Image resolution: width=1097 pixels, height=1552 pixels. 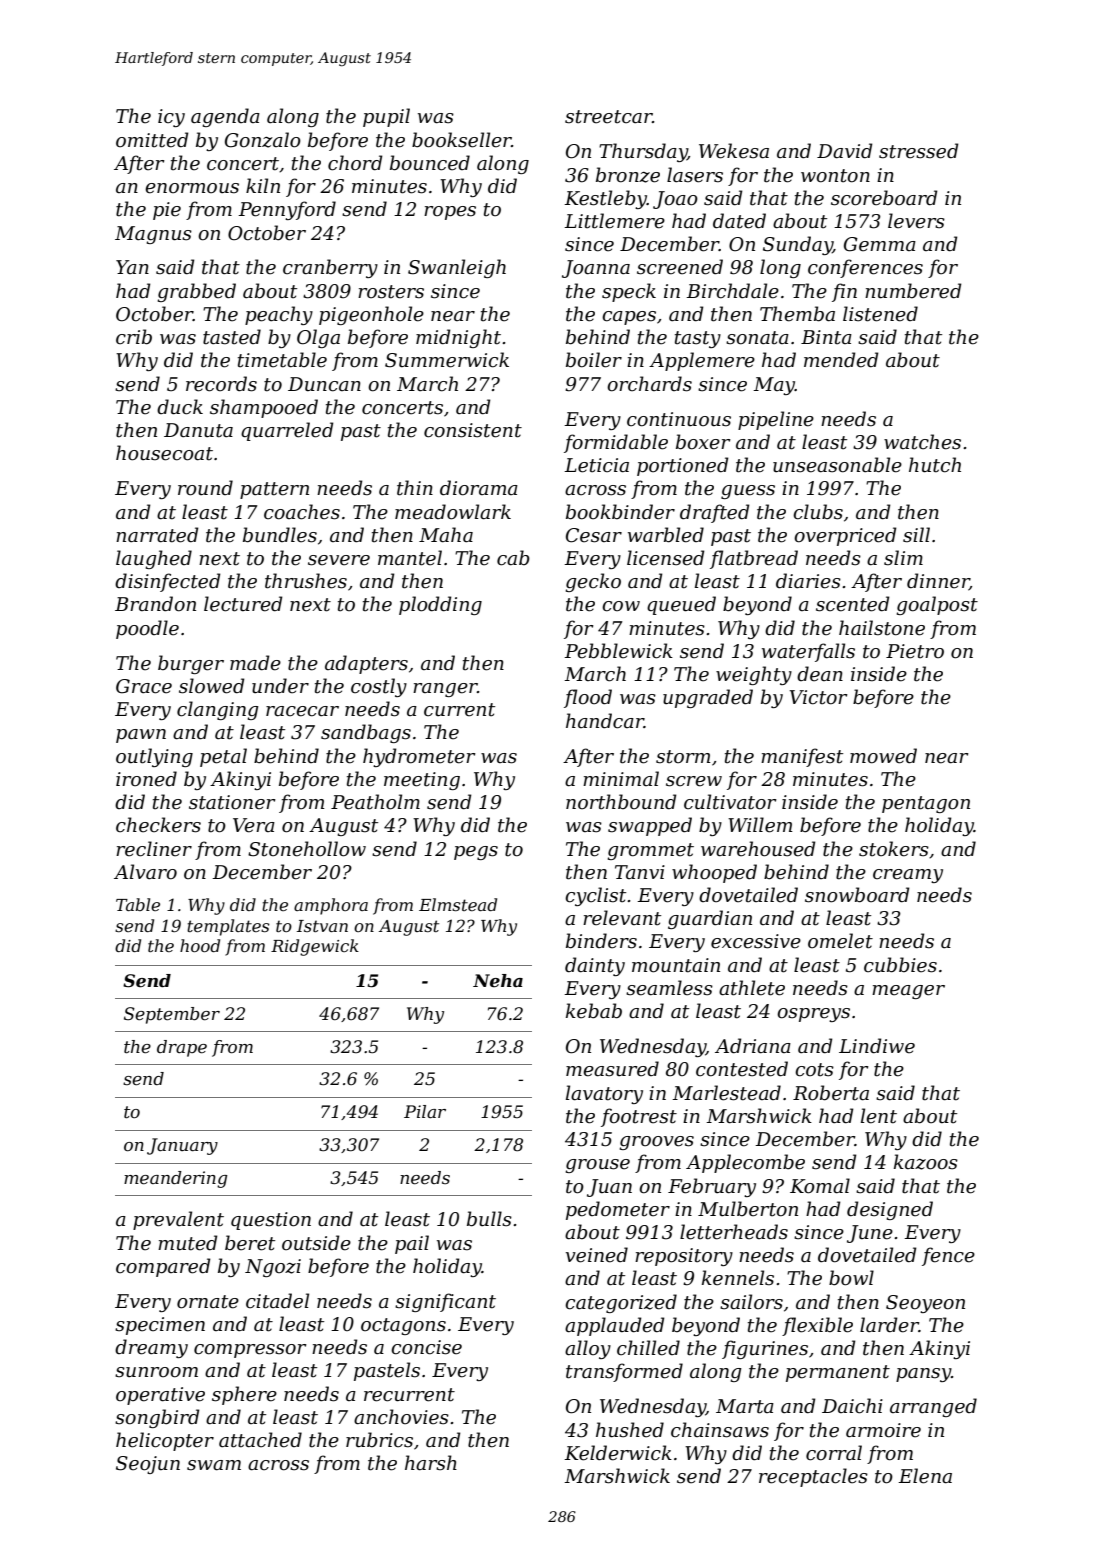 What do you see at coordinates (813, 1477) in the screenshot?
I see `receptacles` at bounding box center [813, 1477].
